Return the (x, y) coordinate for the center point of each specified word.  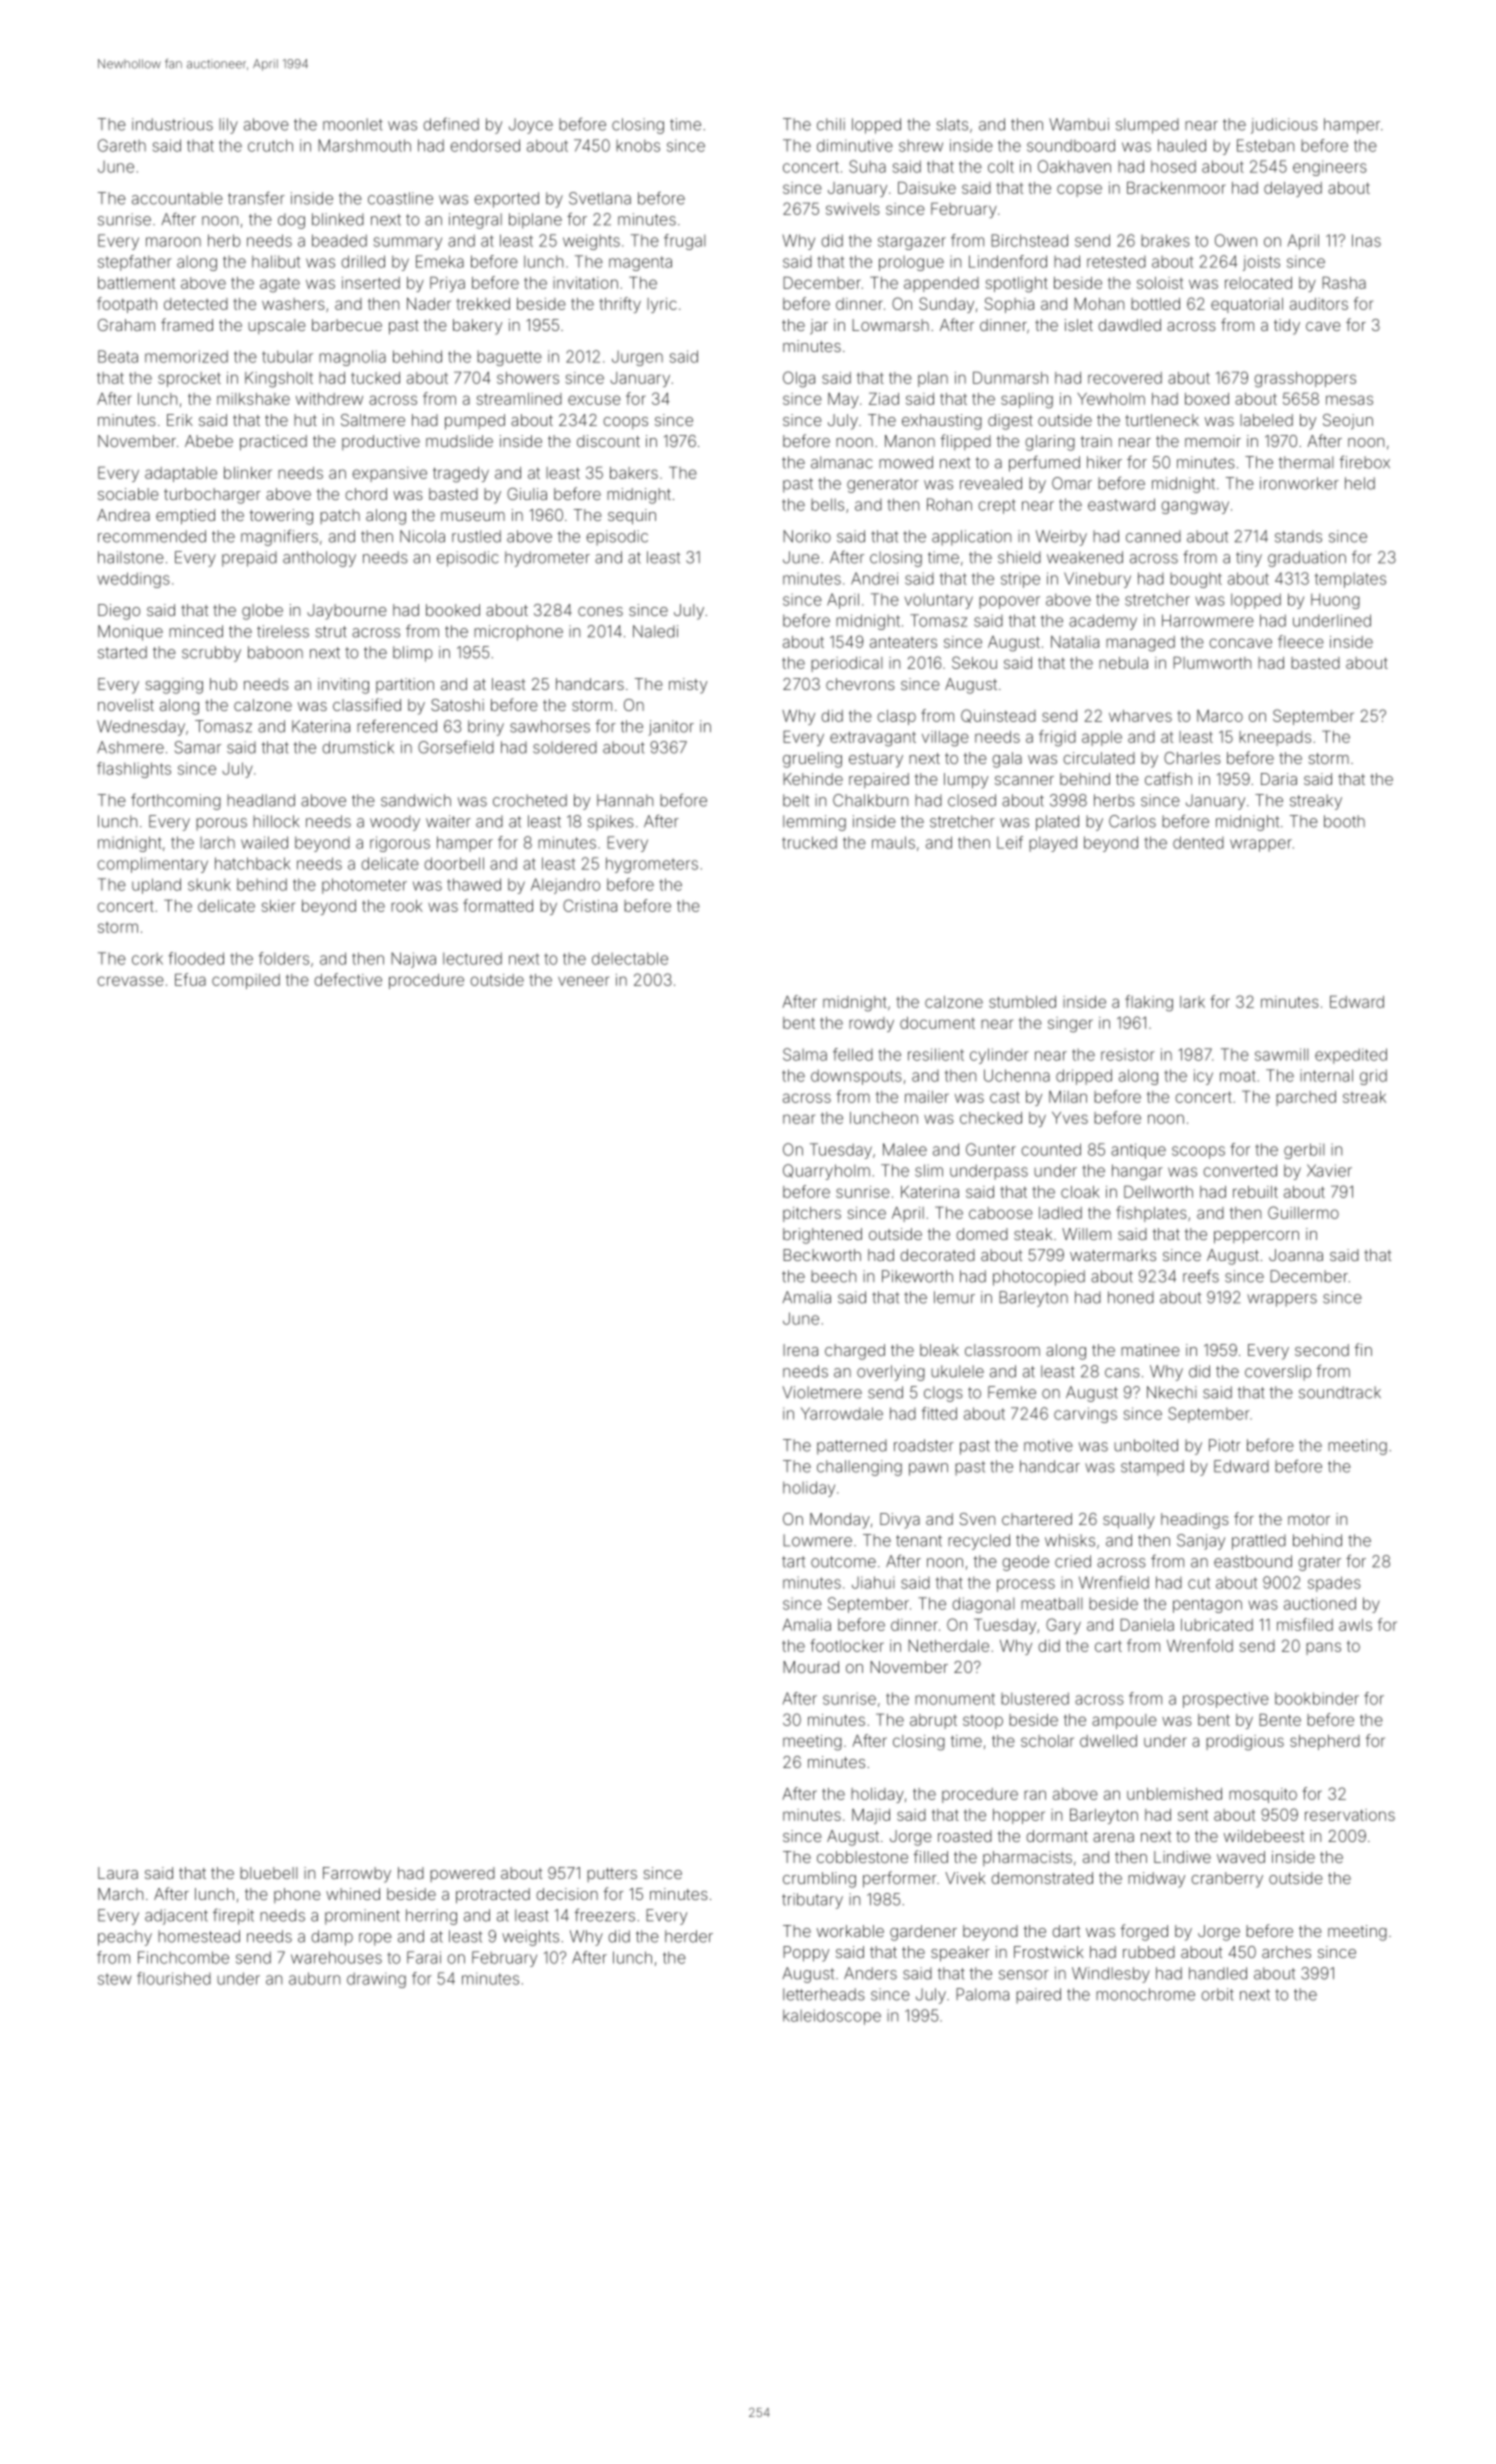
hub (223, 684)
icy (1203, 1077)
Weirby (1061, 538)
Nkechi (1172, 1392)
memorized (186, 356)
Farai (424, 1957)
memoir (1213, 441)
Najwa (413, 960)
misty (688, 686)
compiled (246, 981)
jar (819, 327)
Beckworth (822, 1255)
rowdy (871, 1024)
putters (612, 1875)
